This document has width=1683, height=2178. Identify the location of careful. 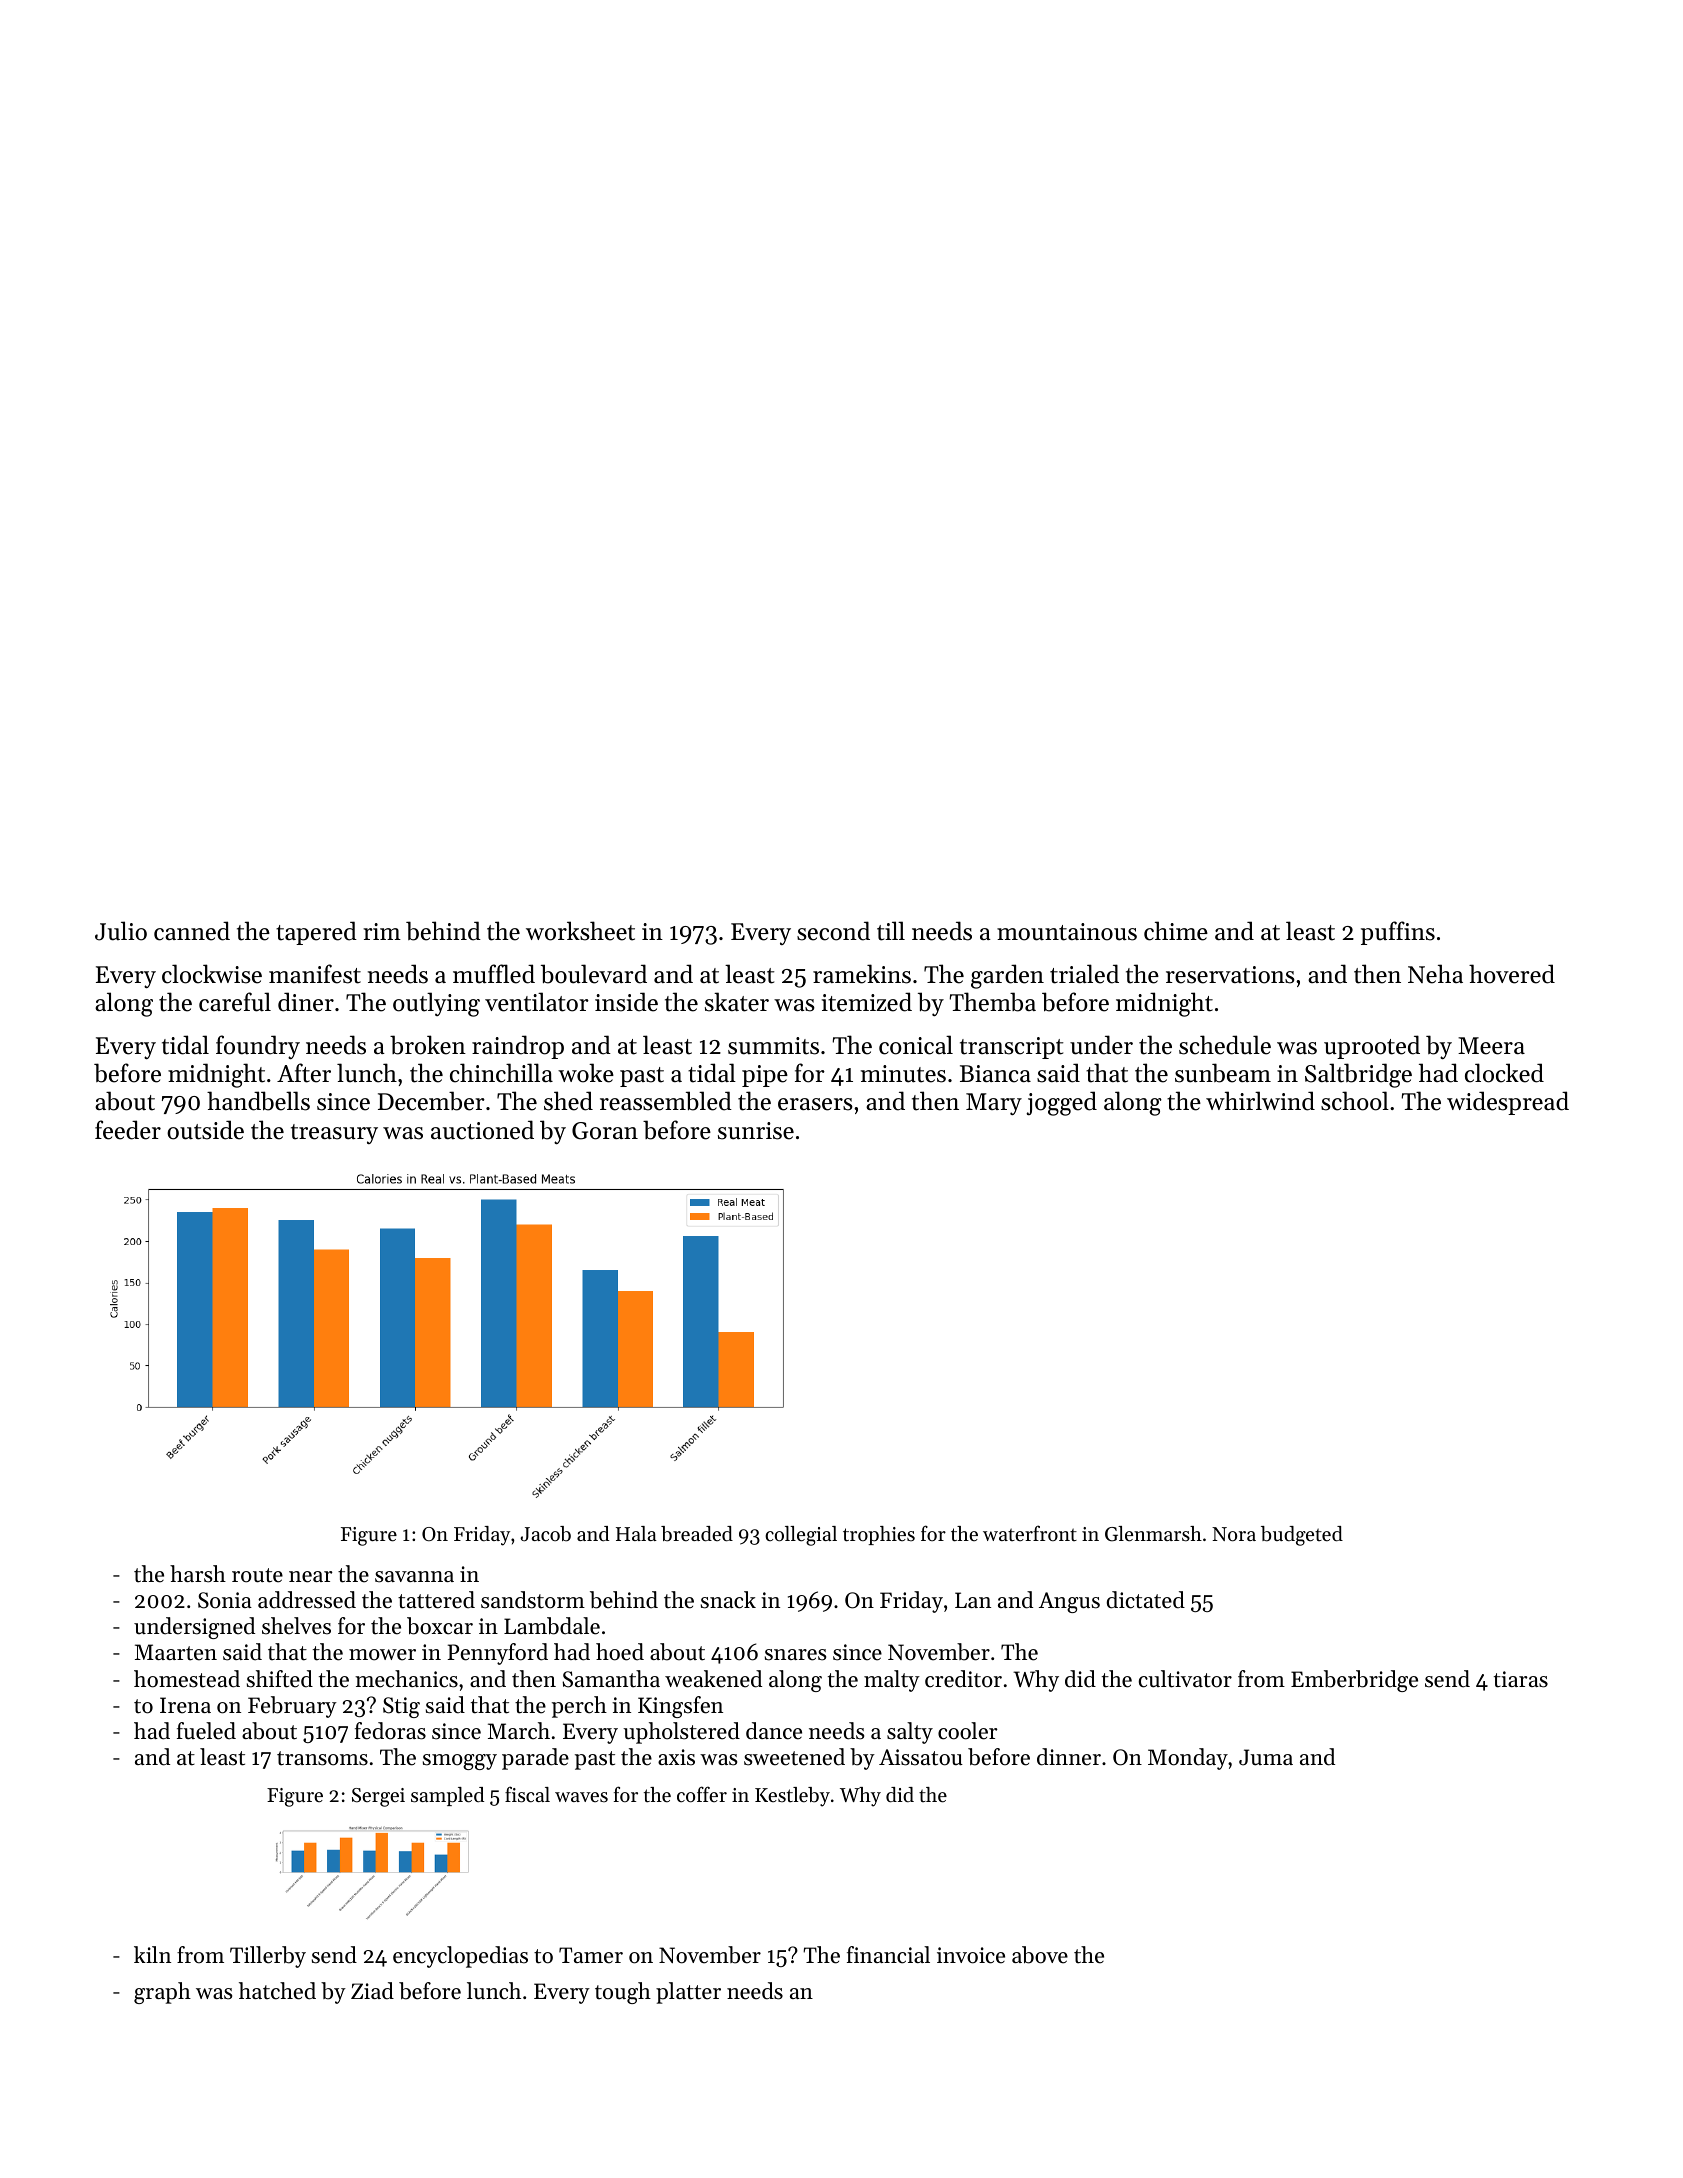
(235, 1002).
